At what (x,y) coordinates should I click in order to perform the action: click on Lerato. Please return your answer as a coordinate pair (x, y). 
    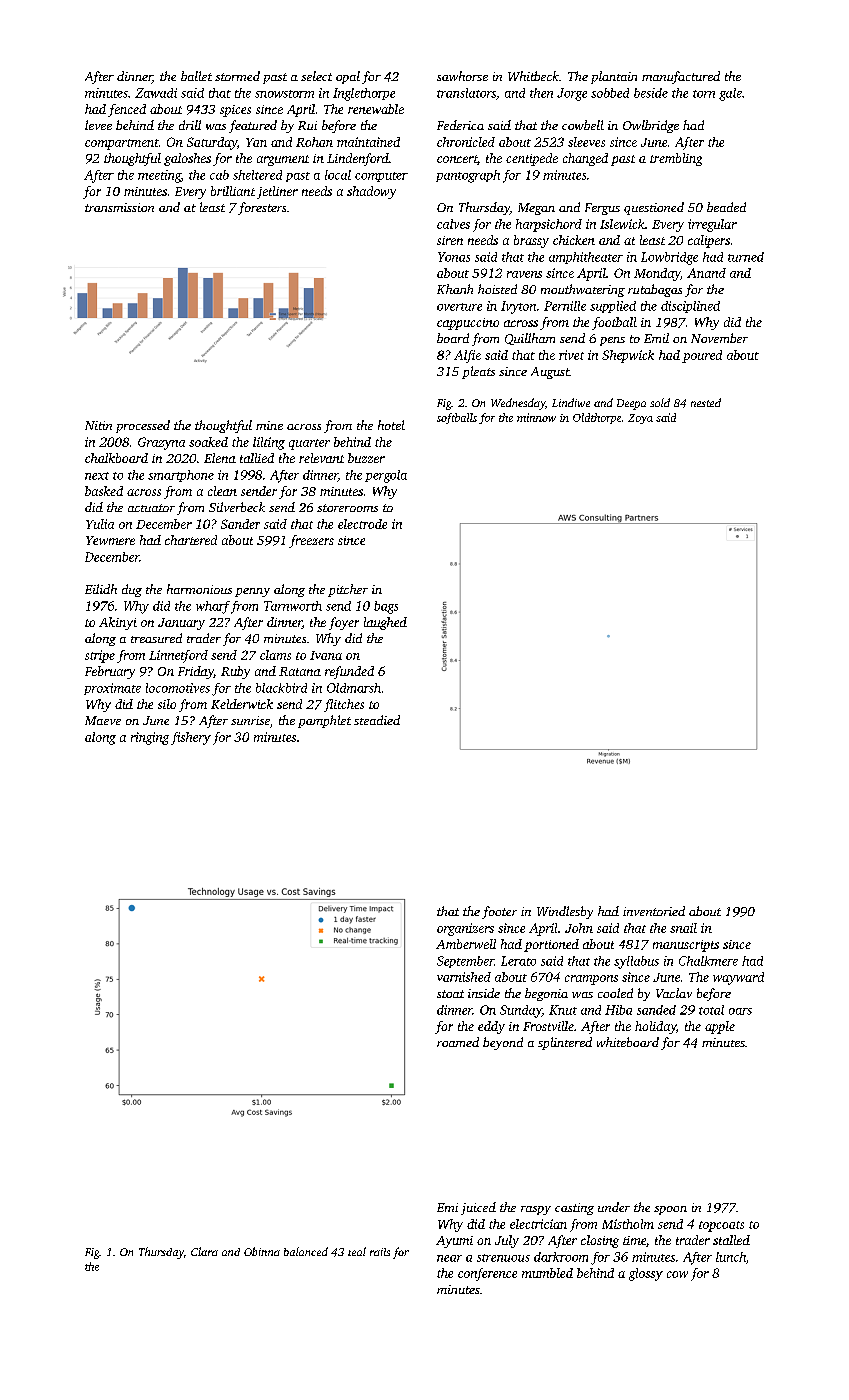
    Looking at the image, I should click on (518, 961).
